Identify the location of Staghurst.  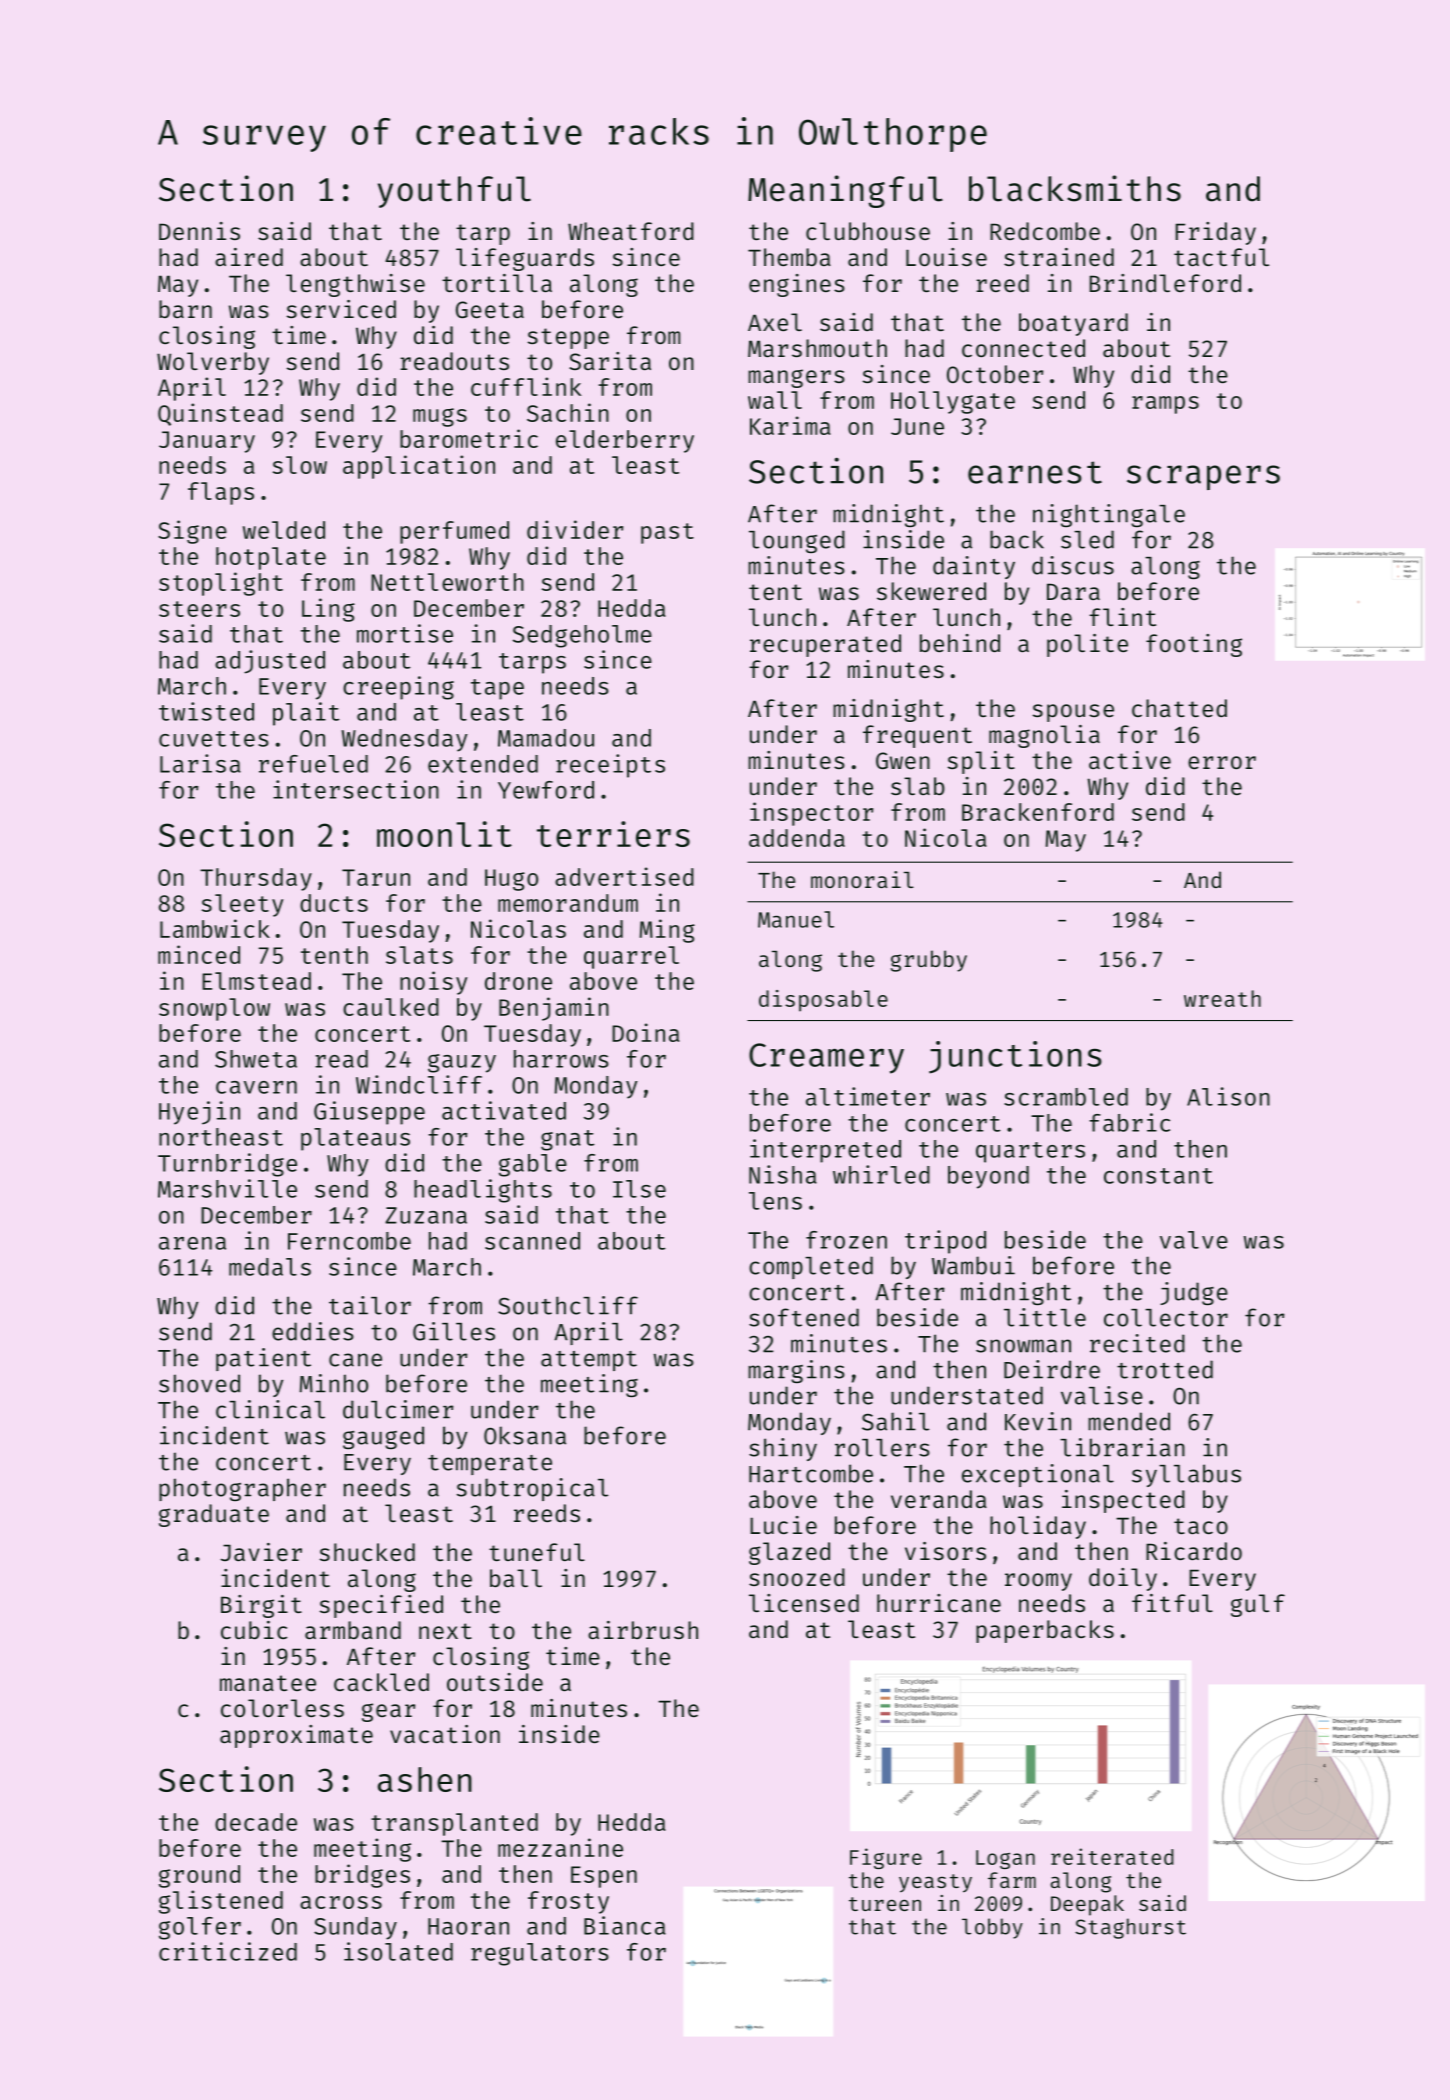
(1130, 1928).
